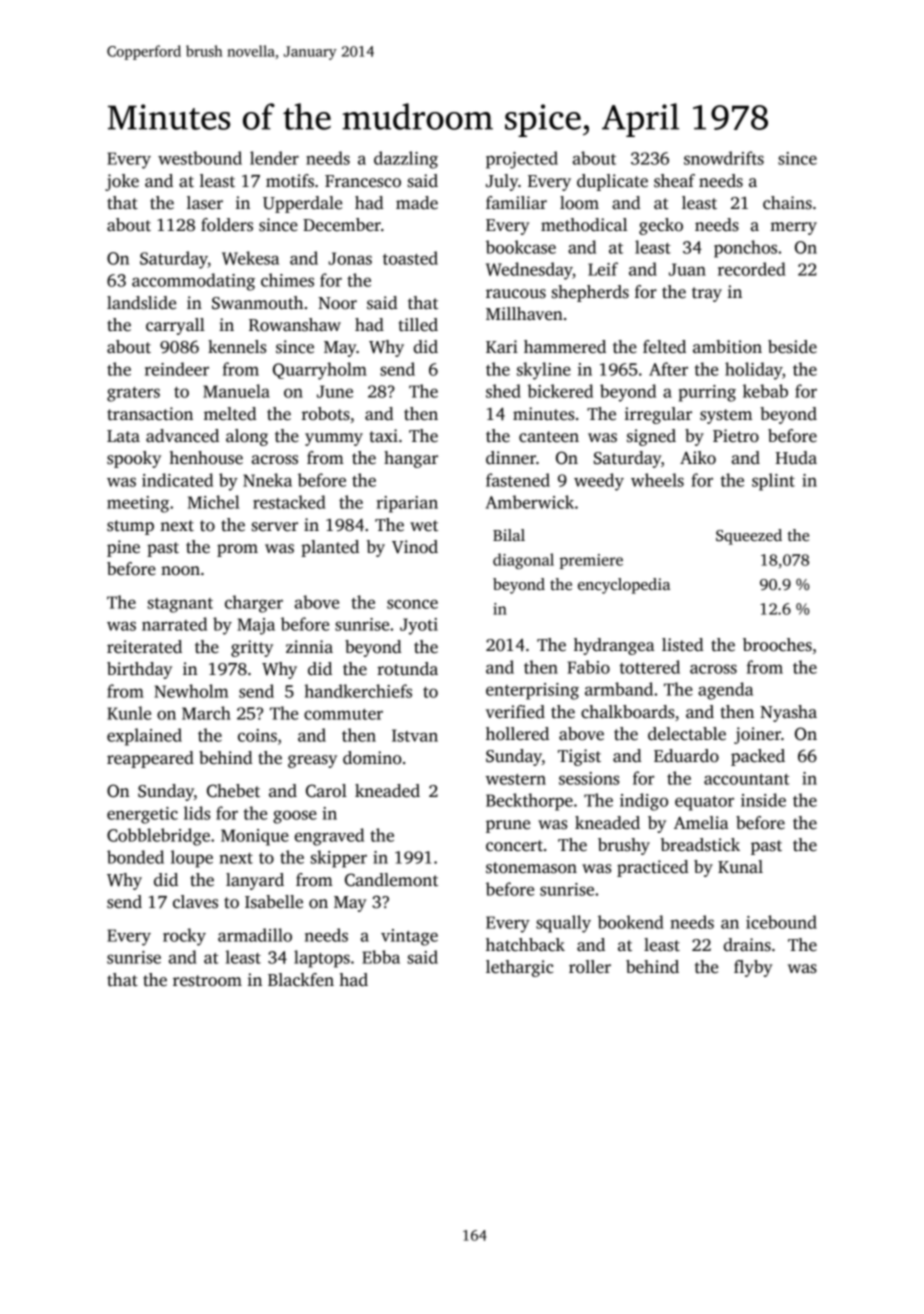  I want to click on chains, so click(787, 203).
